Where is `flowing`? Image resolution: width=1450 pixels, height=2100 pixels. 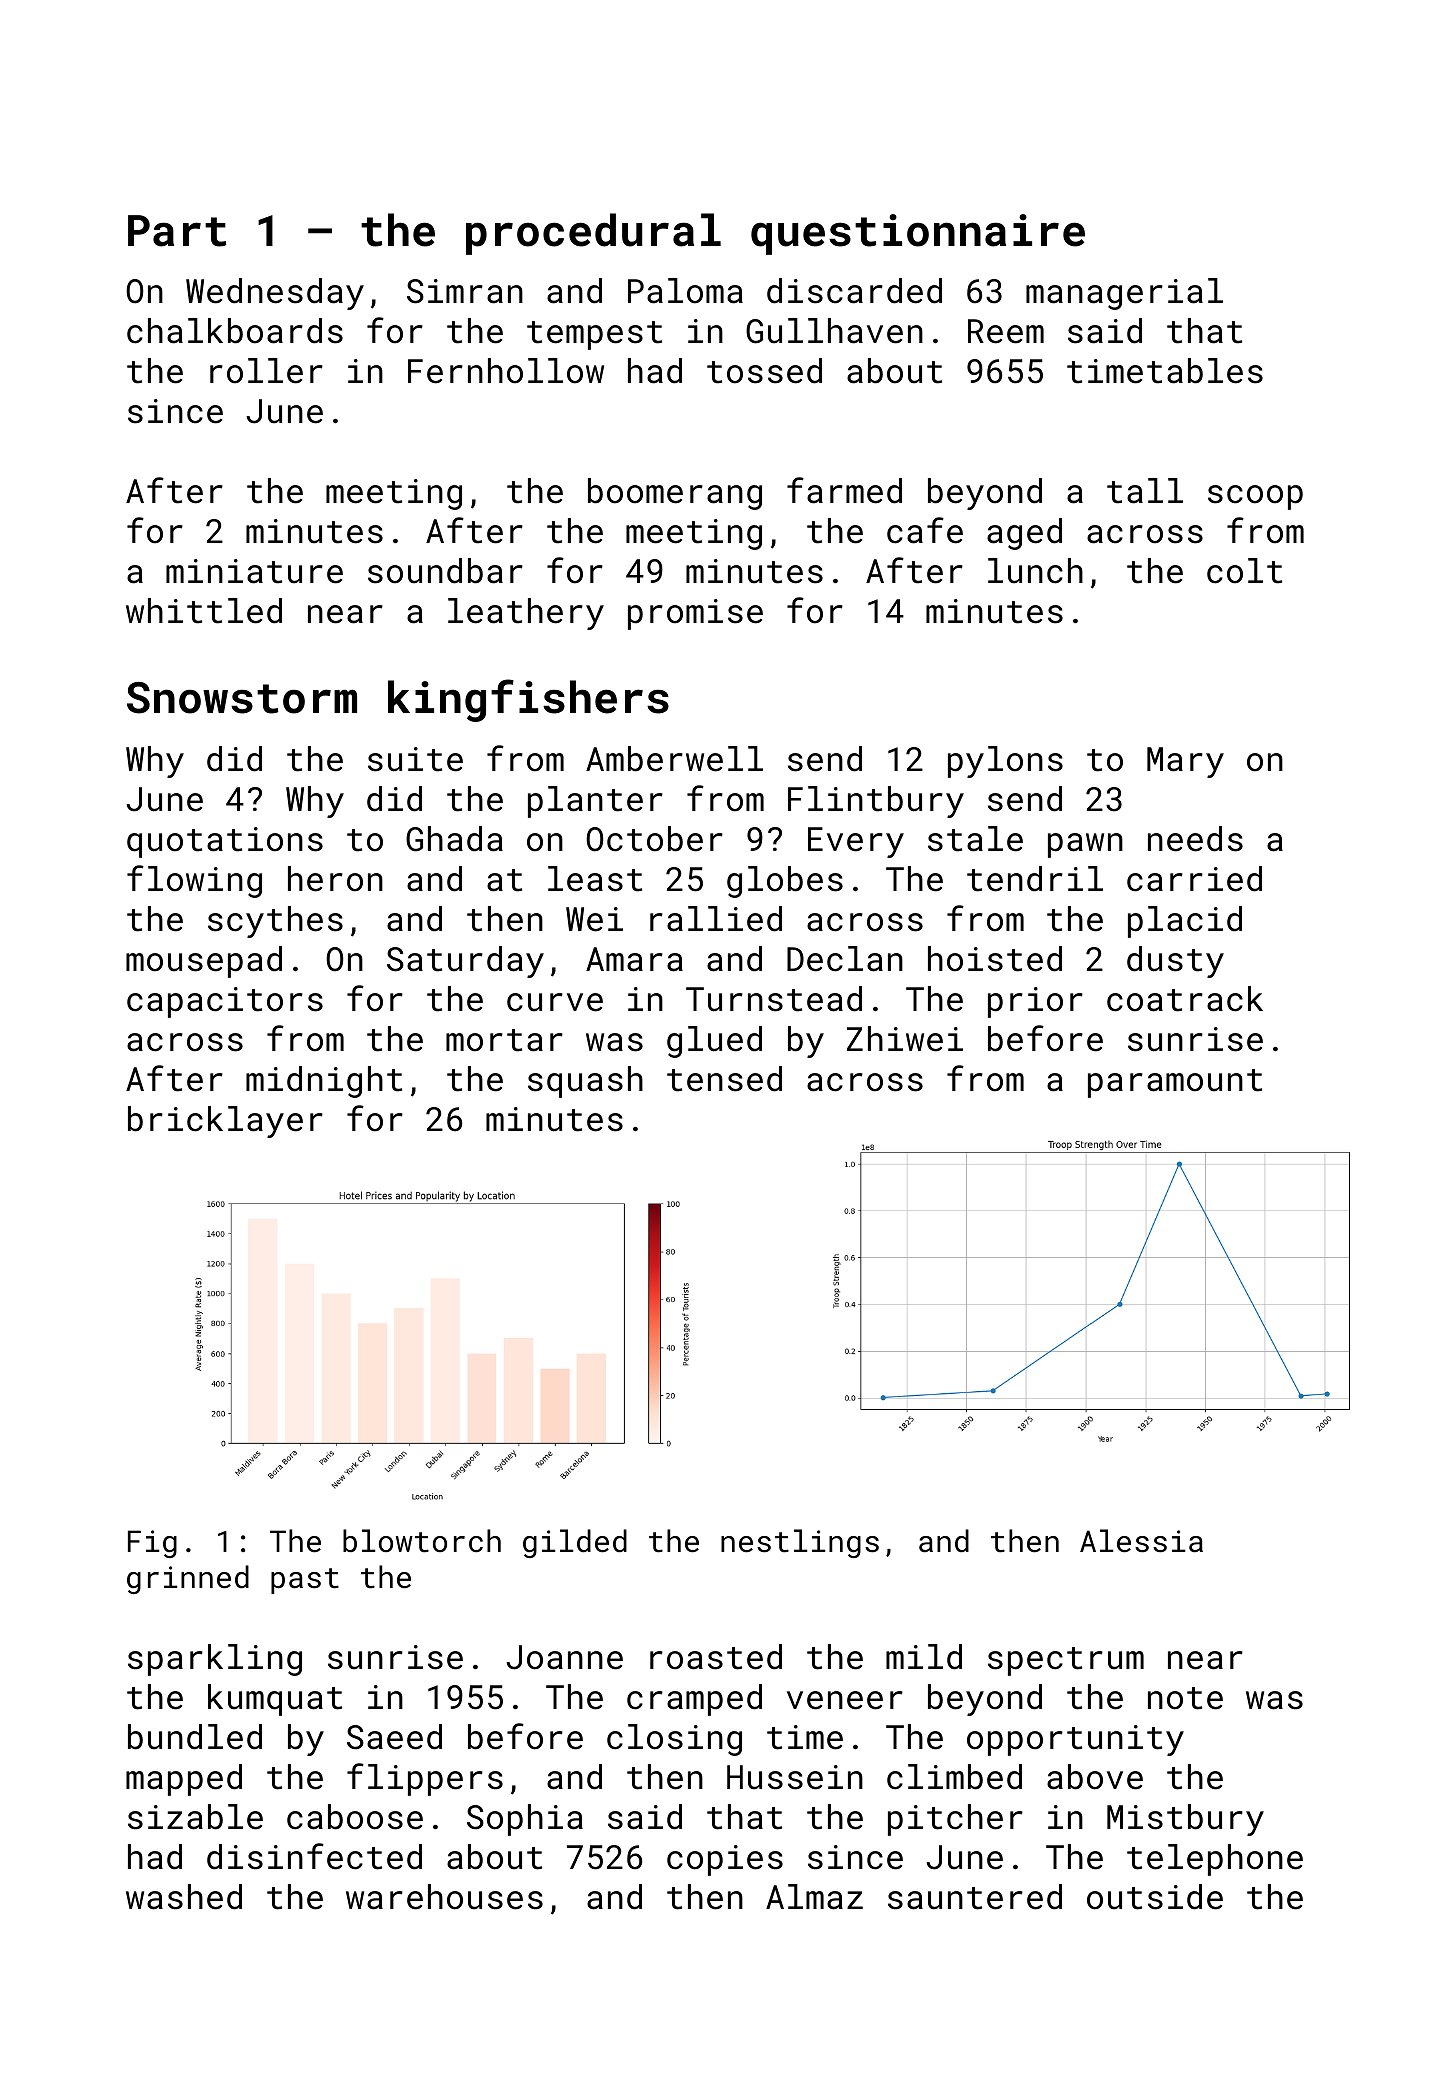
flowing is located at coordinates (194, 881).
